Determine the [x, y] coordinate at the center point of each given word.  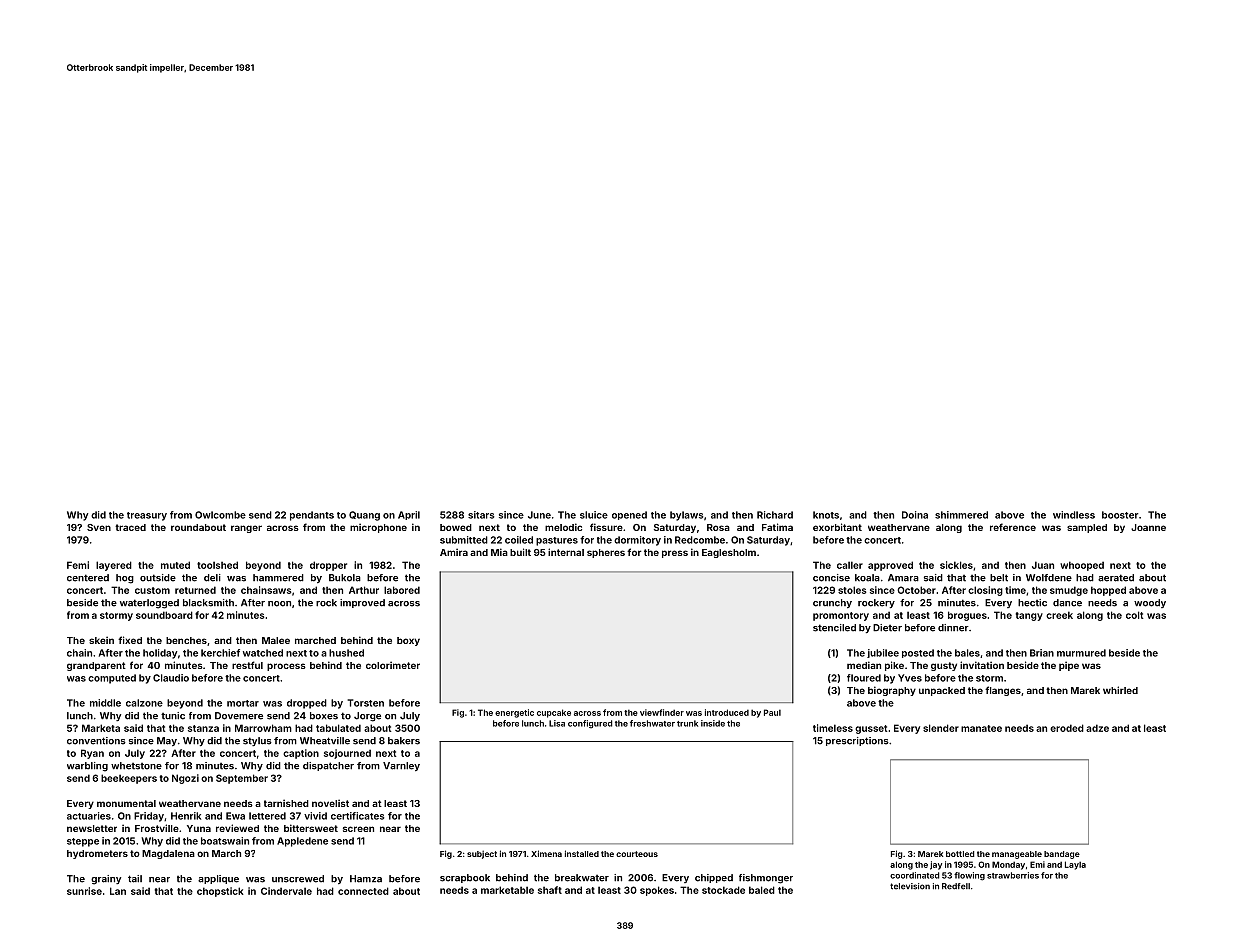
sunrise [84, 891]
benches [186, 640]
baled [762, 890]
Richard [775, 515]
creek [1059, 615]
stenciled [834, 628]
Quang [364, 516]
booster [1120, 515]
